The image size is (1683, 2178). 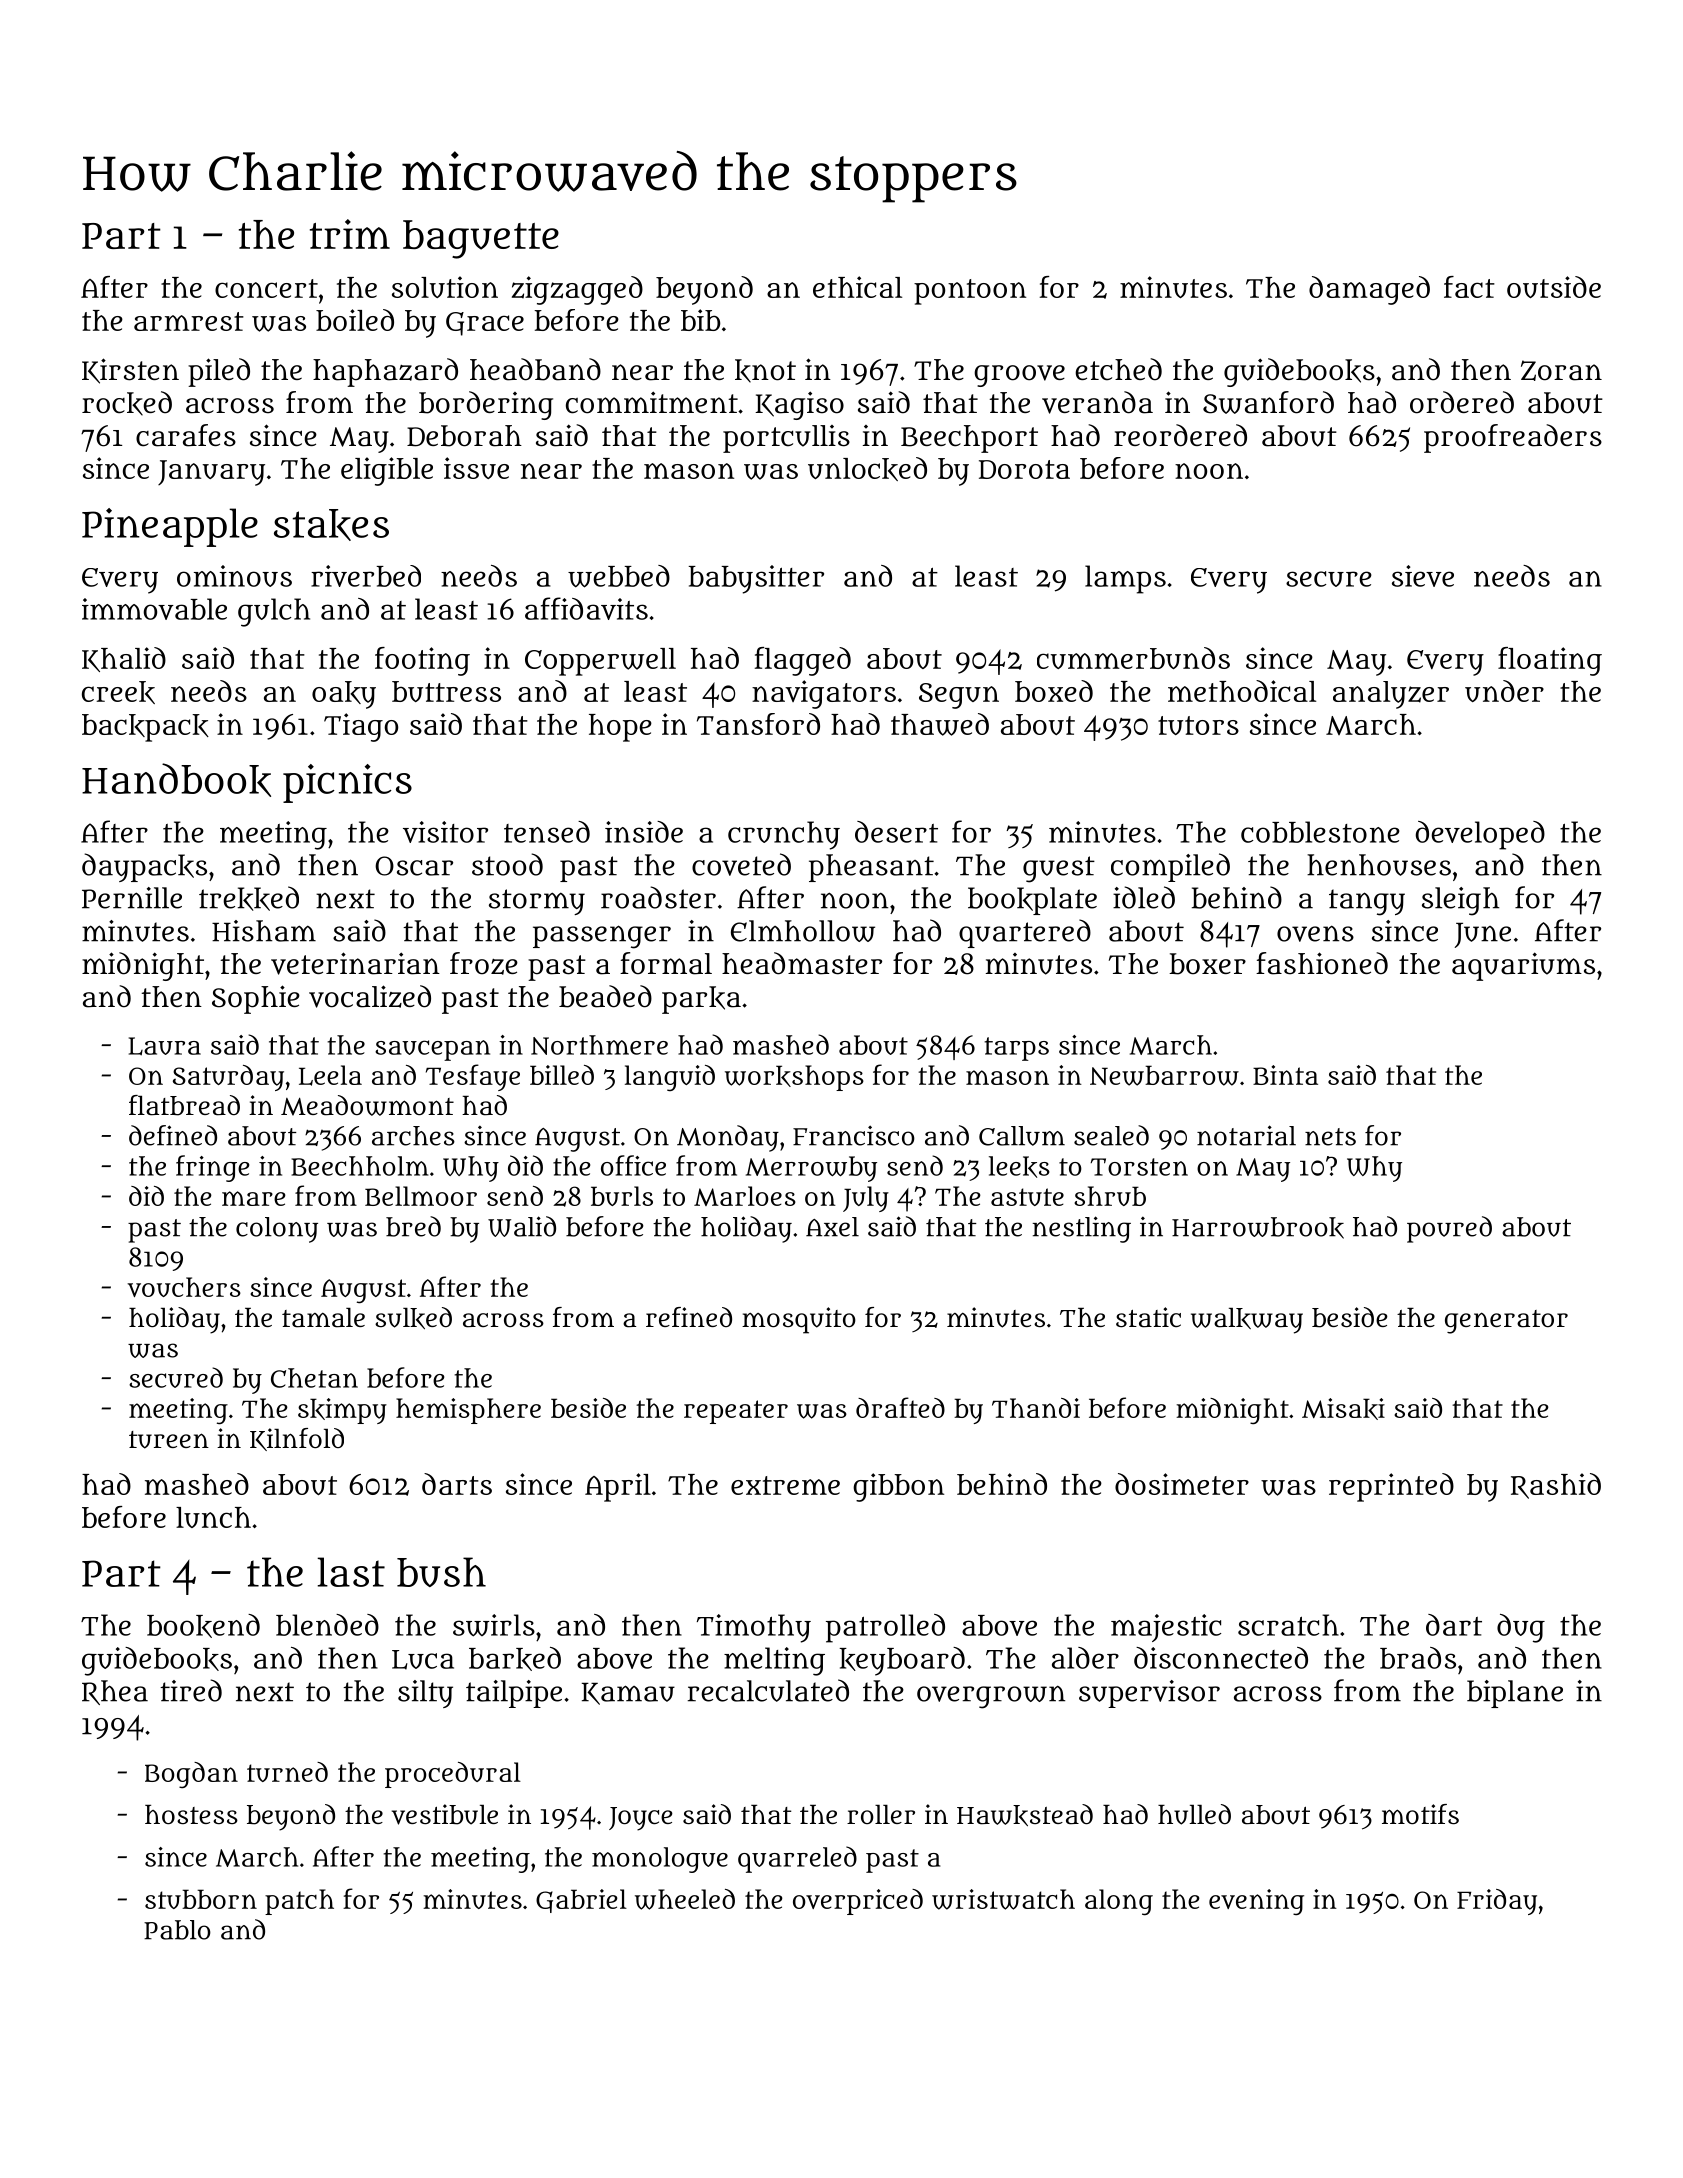 I want to click on concert, so click(x=266, y=288).
